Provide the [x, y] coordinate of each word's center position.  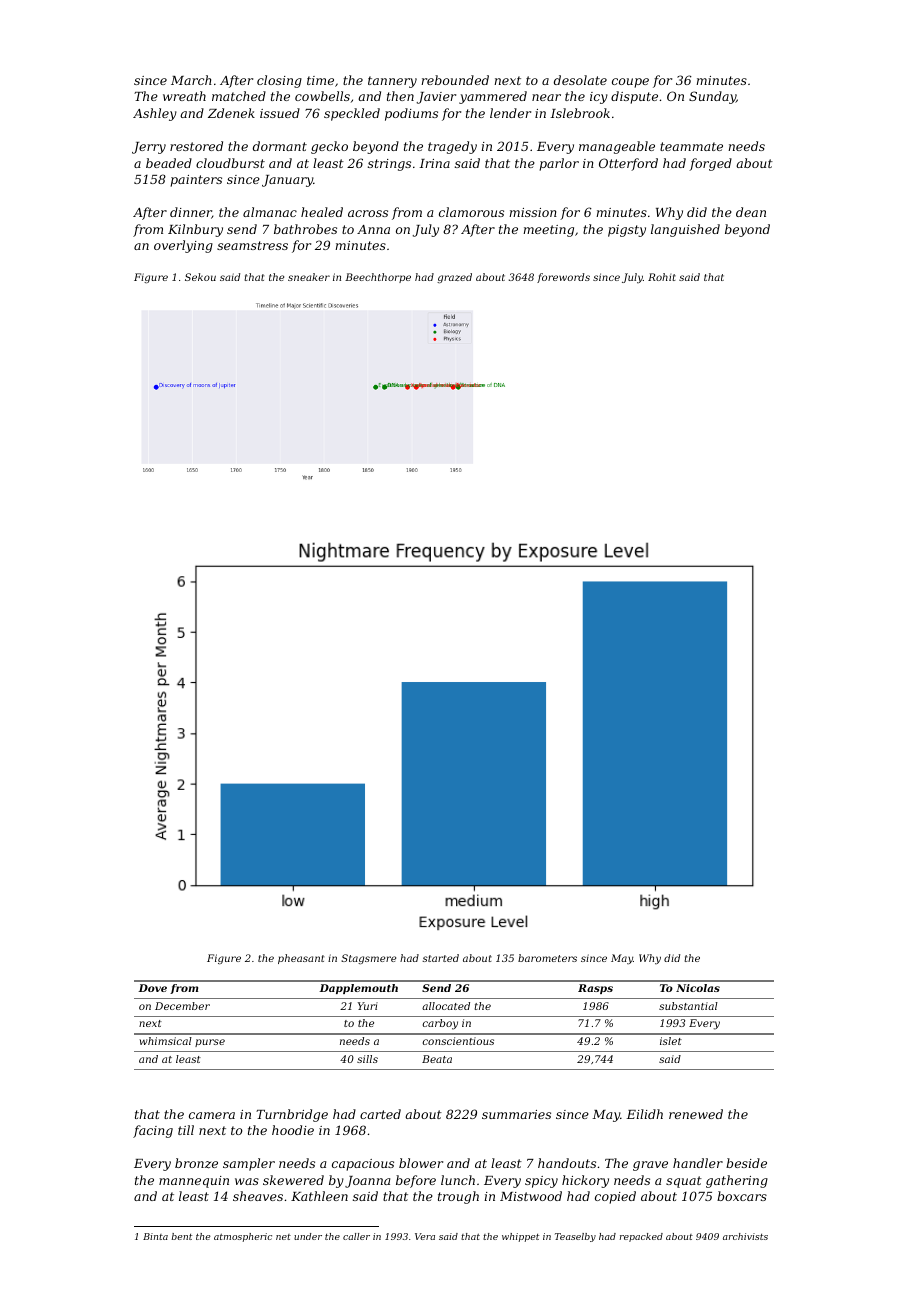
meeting [548, 231]
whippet [520, 1237]
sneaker [309, 277]
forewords [563, 278]
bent [182, 1236]
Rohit [662, 277]
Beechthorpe [378, 278]
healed [322, 212]
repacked [641, 1237]
